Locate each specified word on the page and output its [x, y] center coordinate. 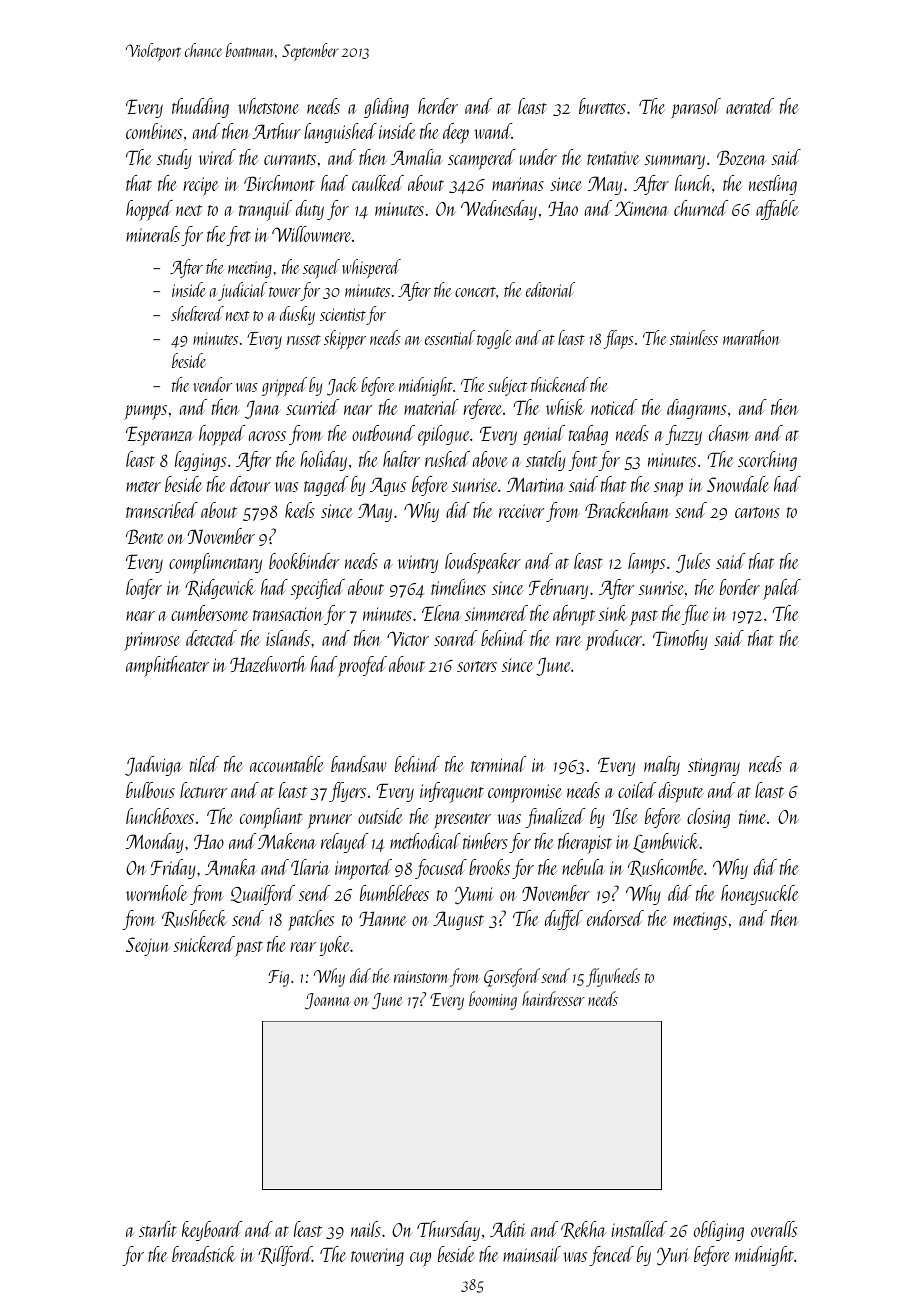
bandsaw [359, 764]
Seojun [147, 946]
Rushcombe [666, 868]
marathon [752, 337]
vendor [212, 384]
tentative [613, 158]
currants [290, 159]
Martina [536, 484]
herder [438, 106]
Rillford [285, 1256]
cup [420, 1259]
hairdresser [553, 998]
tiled [204, 764]
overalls [774, 1229]
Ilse [625, 816]
